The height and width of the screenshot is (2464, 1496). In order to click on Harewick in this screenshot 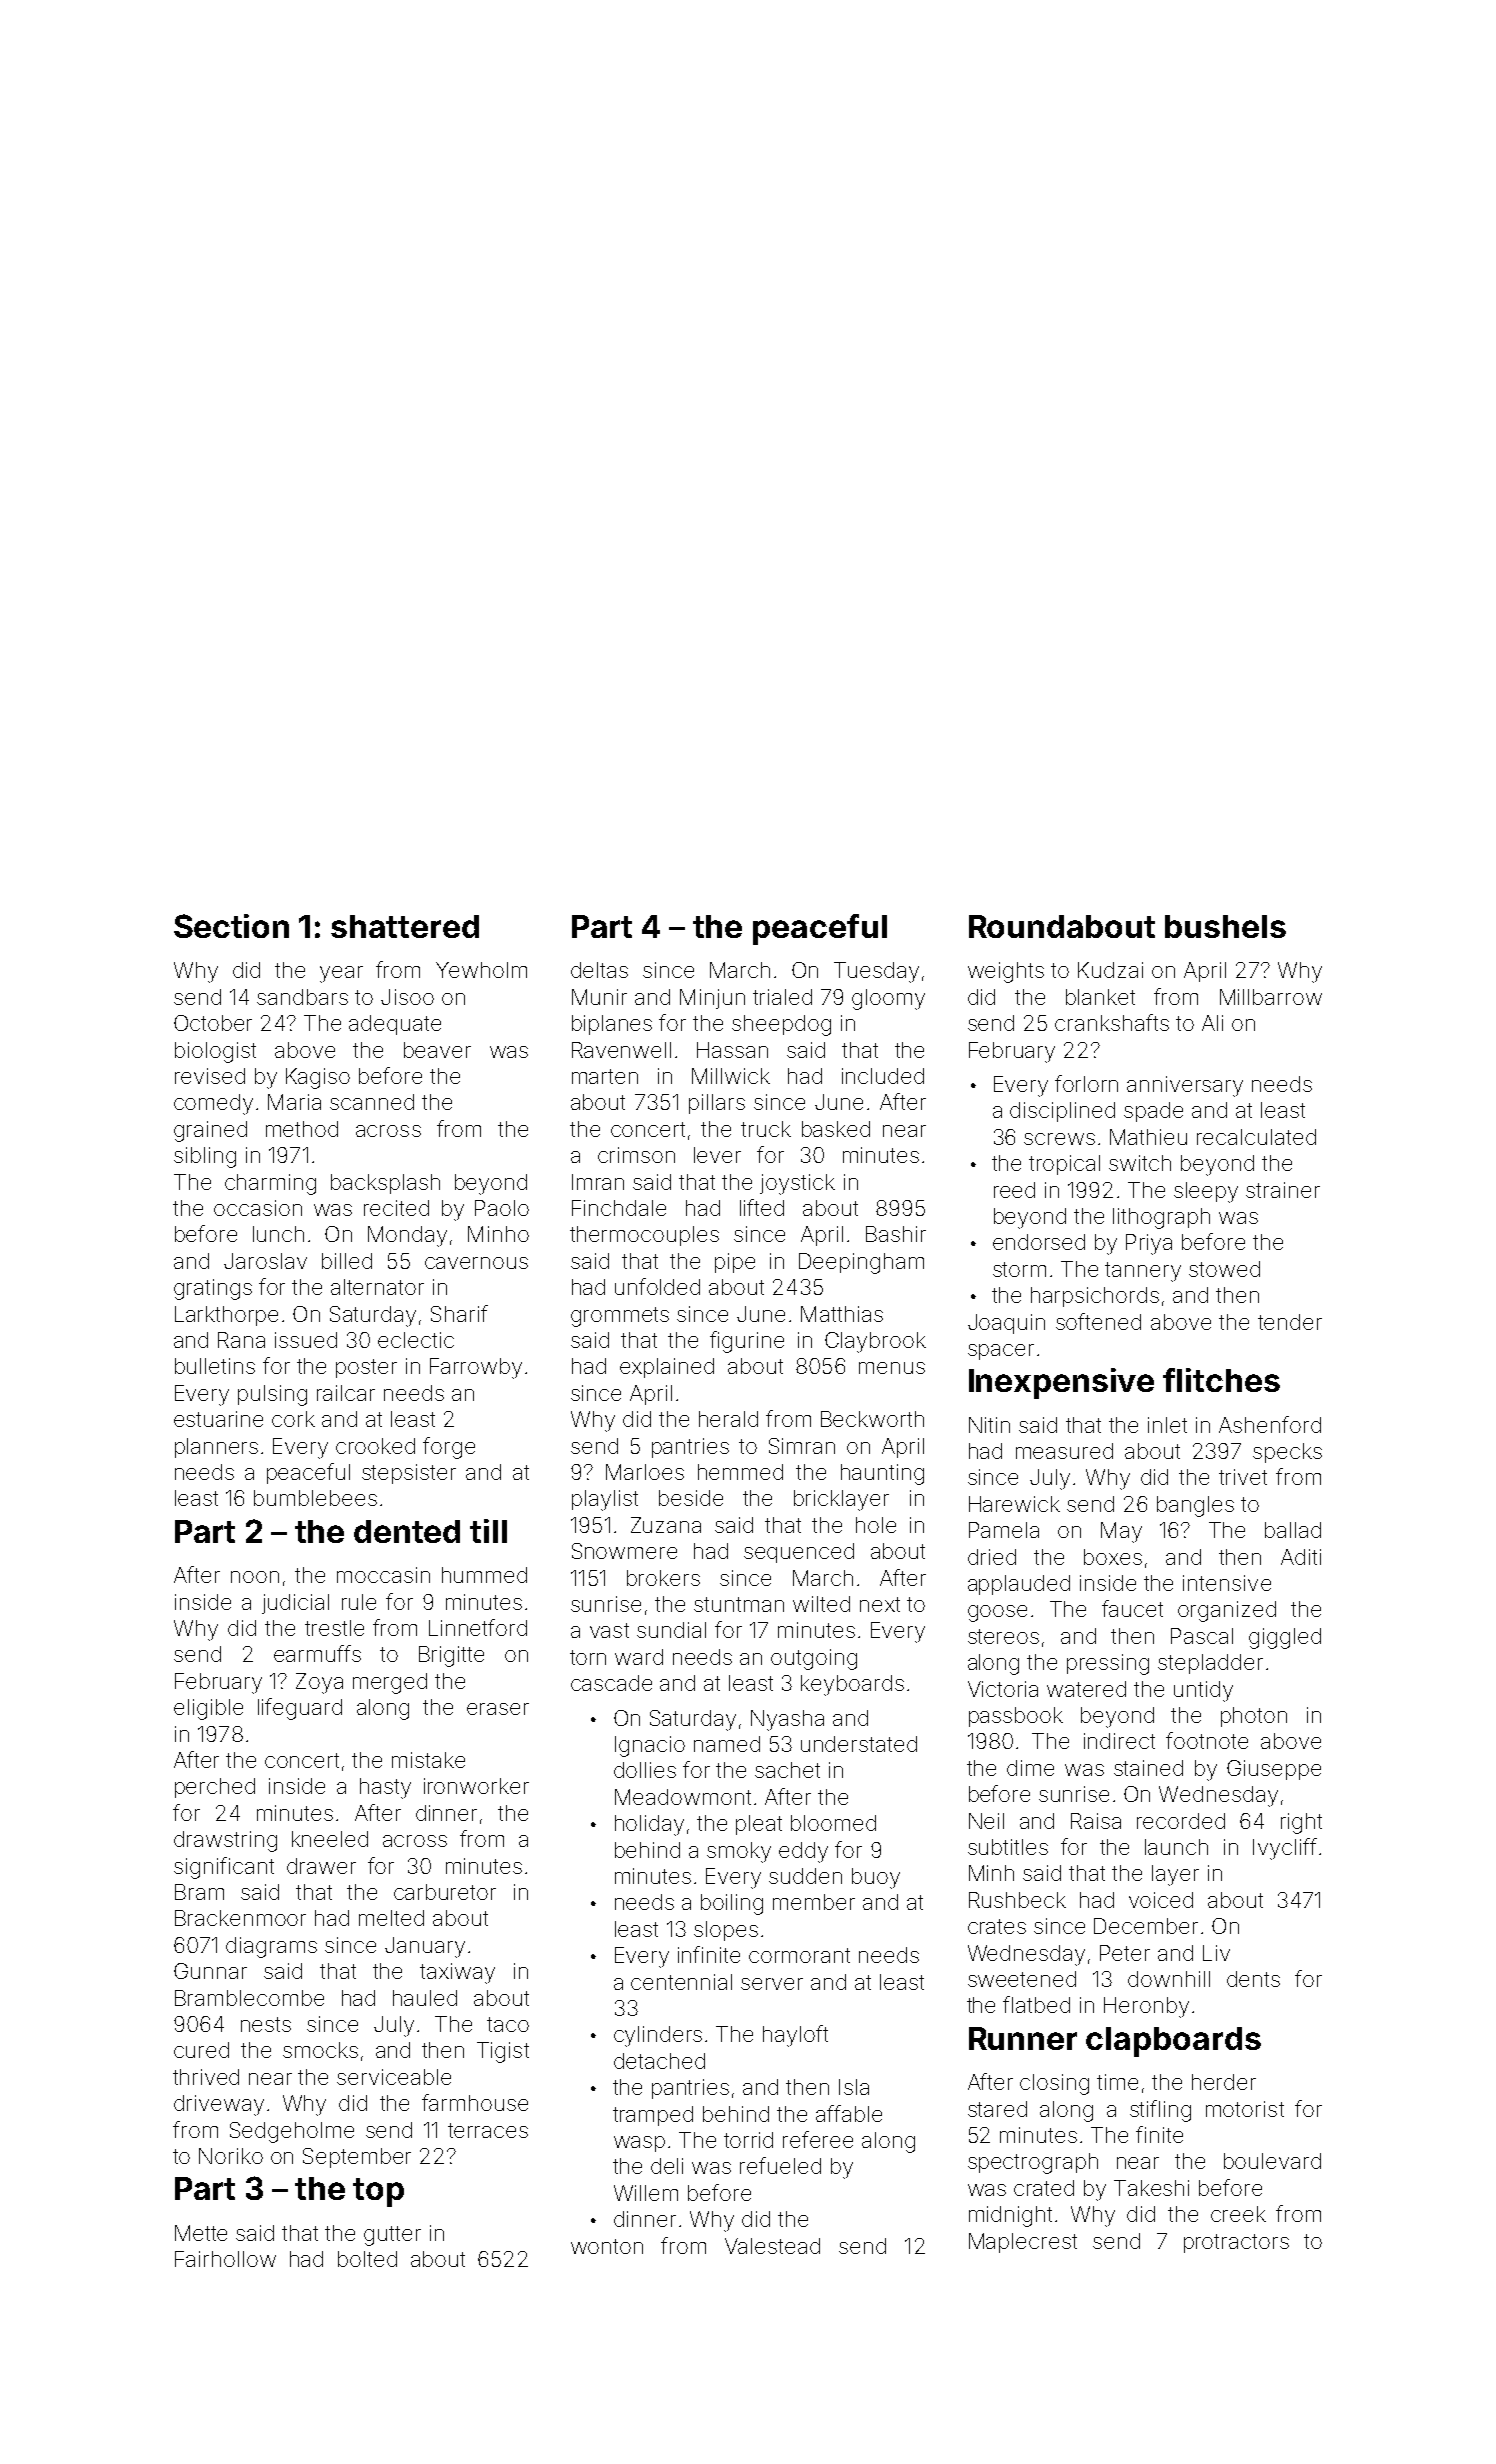, I will do `click(1014, 1504)`.
